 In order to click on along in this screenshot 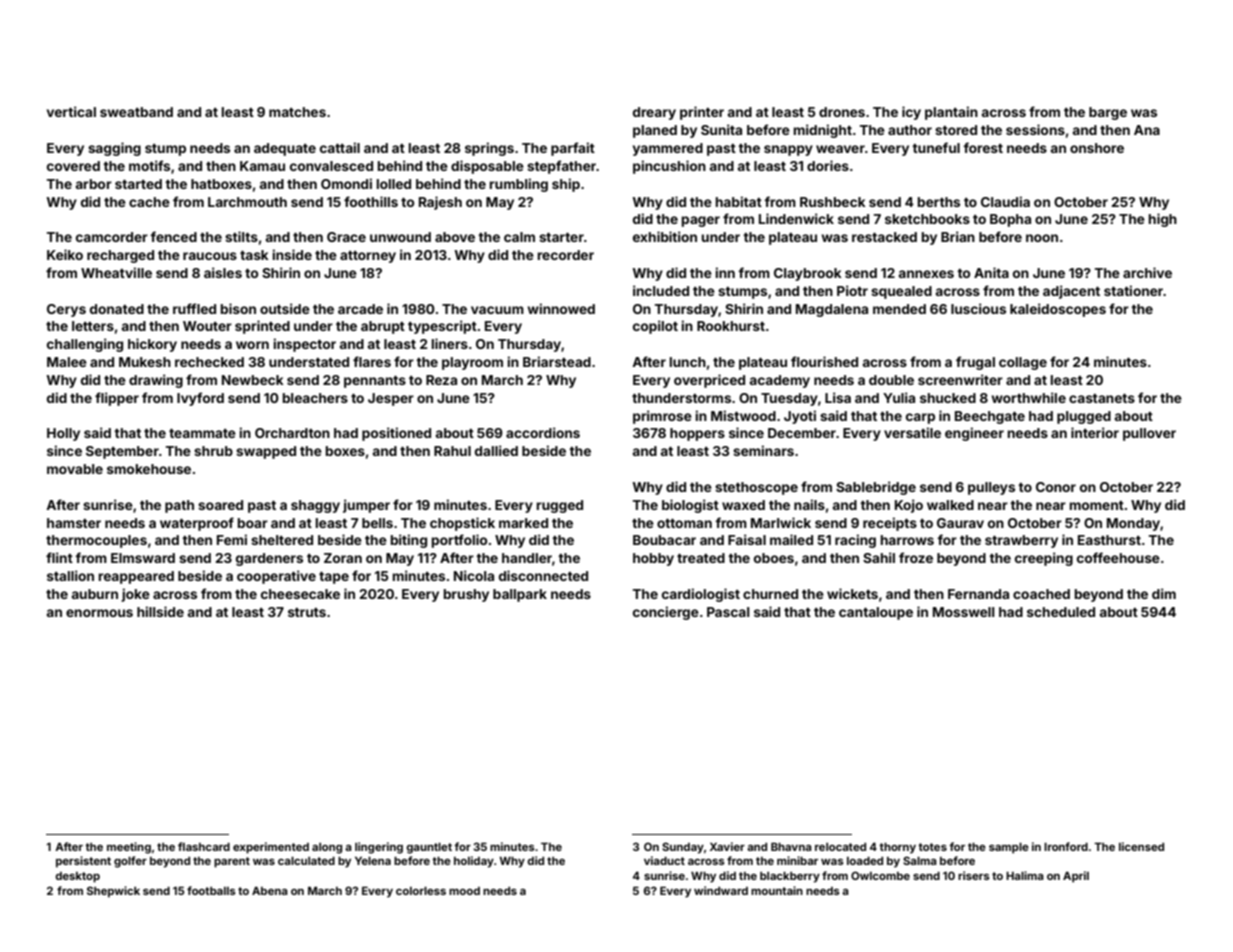, I will do `click(327, 848)`.
